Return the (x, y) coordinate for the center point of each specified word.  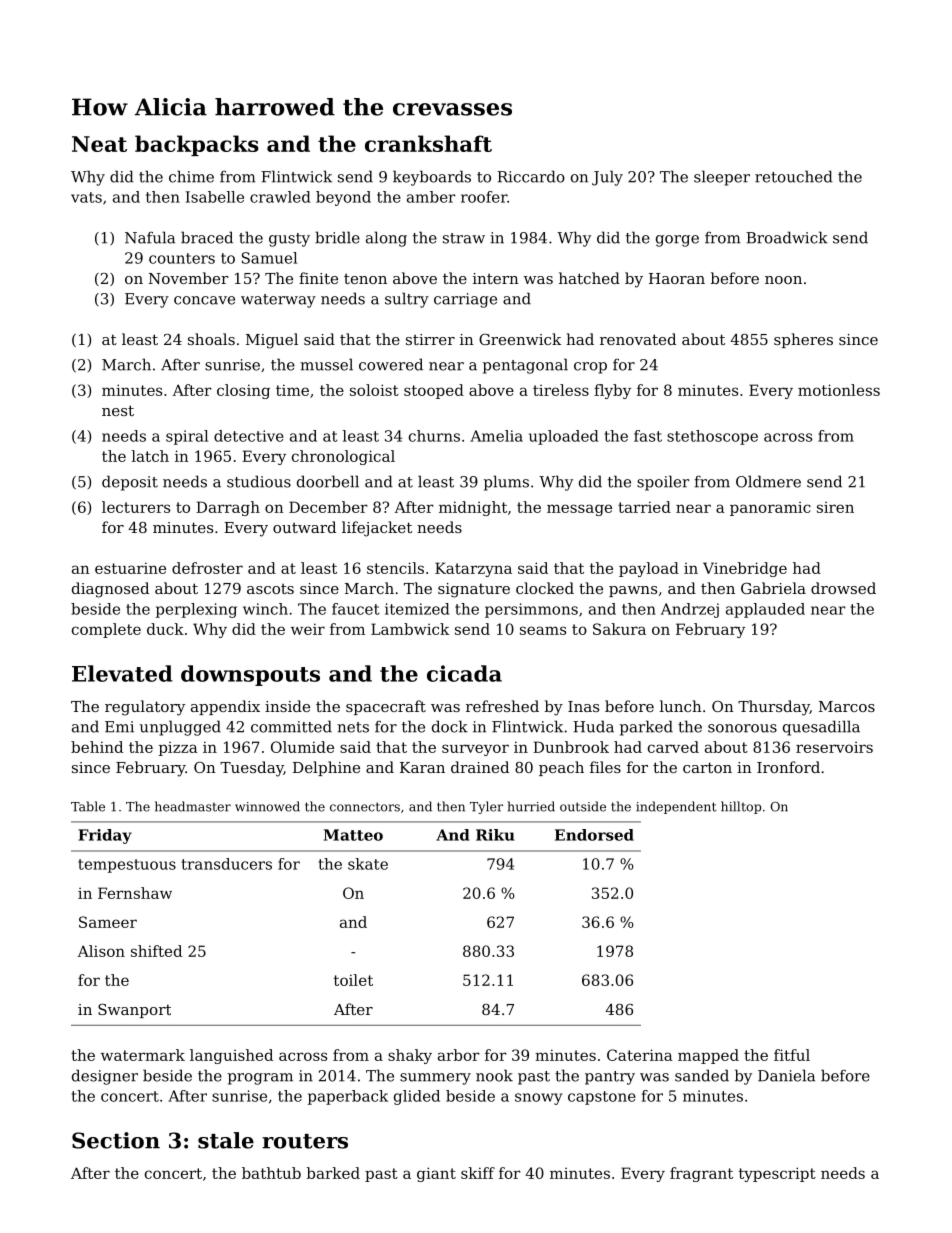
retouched (794, 176)
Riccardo (531, 176)
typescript (777, 1174)
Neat (99, 144)
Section (116, 1140)
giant (436, 1174)
